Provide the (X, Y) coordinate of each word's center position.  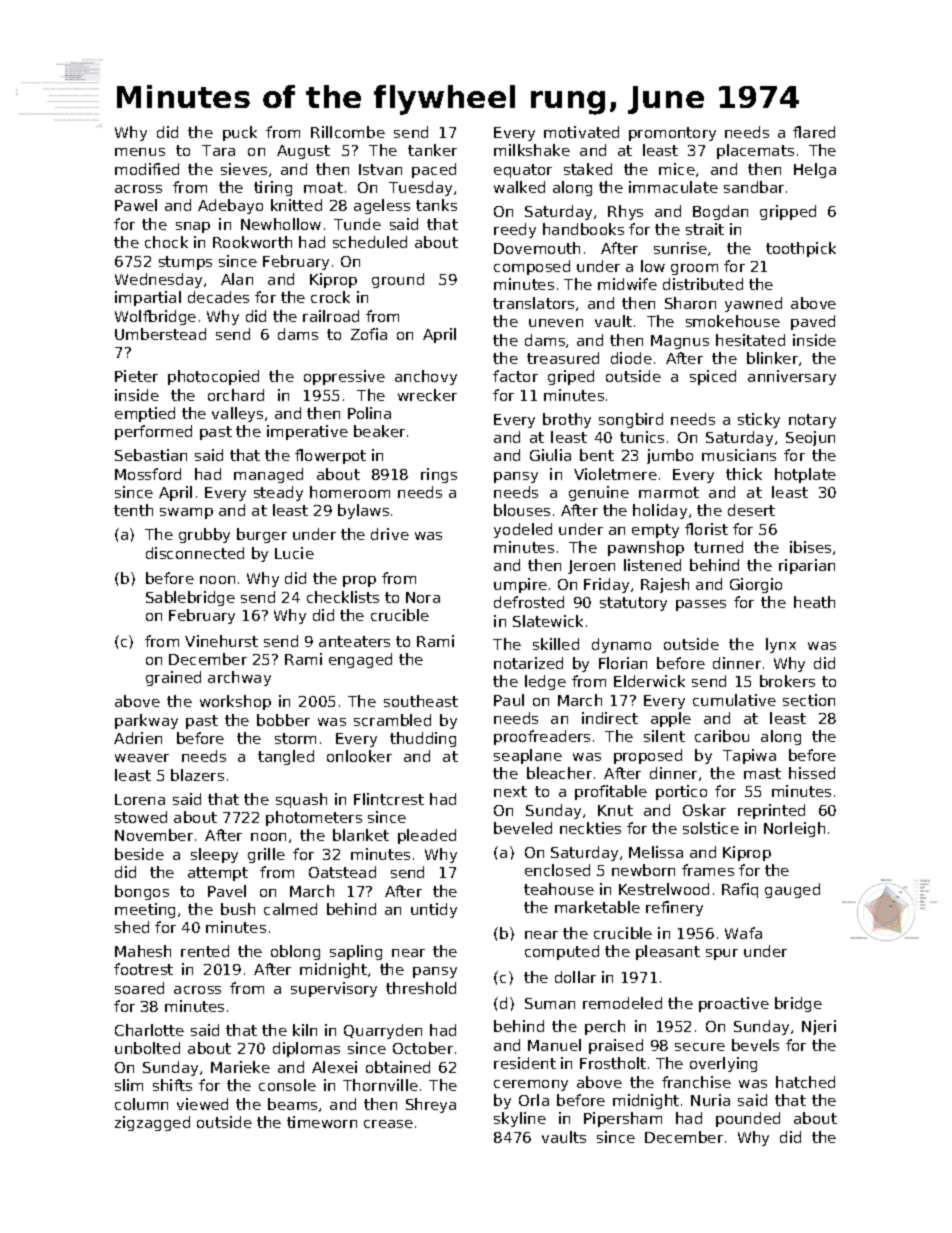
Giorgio (756, 585)
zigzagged (152, 1123)
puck (240, 133)
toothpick (801, 249)
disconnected (195, 553)
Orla (534, 1100)
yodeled (523, 530)
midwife (627, 284)
